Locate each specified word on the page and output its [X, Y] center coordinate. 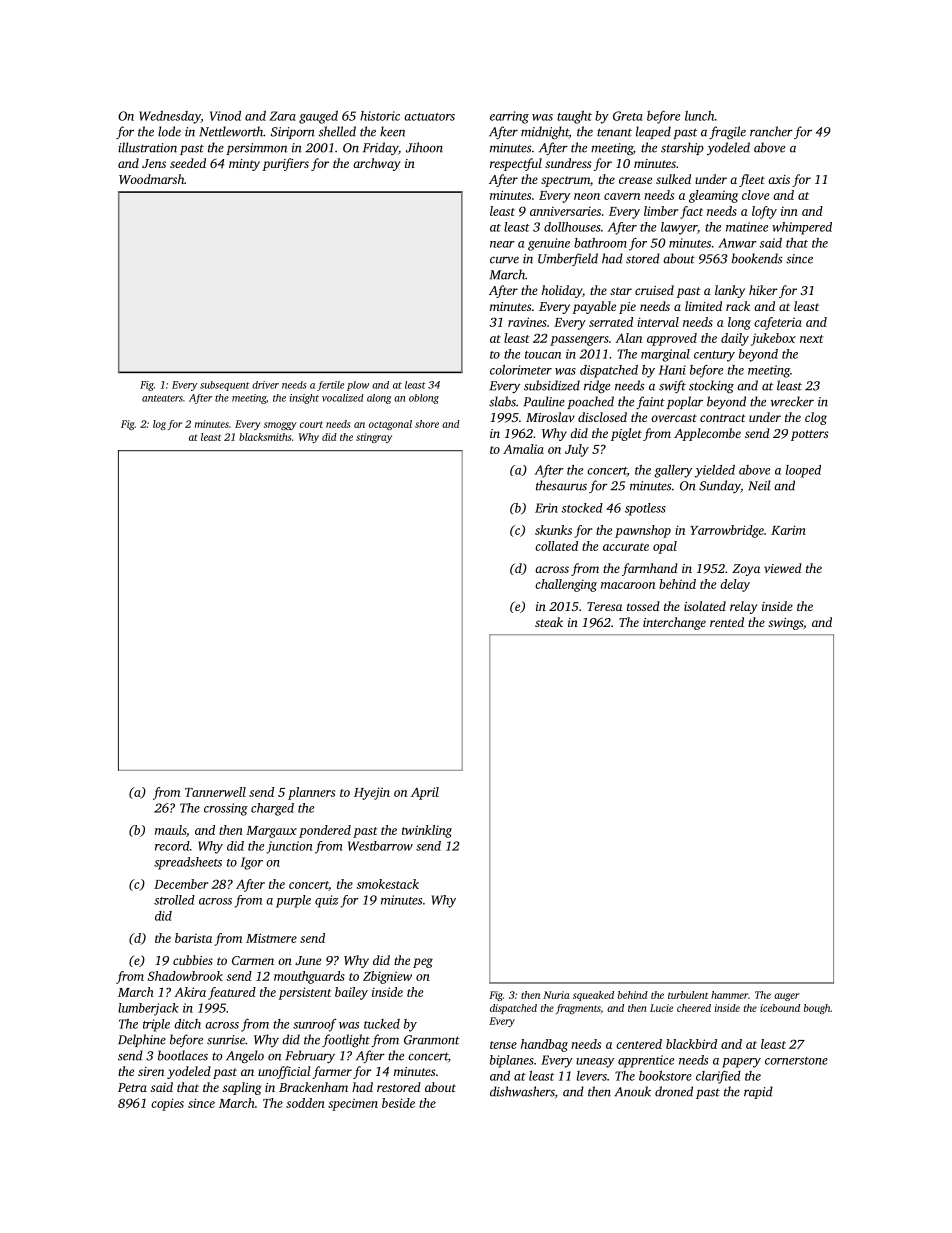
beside [398, 1103]
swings [785, 624]
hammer [729, 995]
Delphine [142, 1040]
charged [272, 809]
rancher [771, 131]
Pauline [544, 401]
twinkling [427, 831]
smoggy [280, 426]
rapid [758, 1092]
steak [549, 622]
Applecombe [707, 434]
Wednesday [170, 117]
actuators [429, 117]
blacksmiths [265, 437]
